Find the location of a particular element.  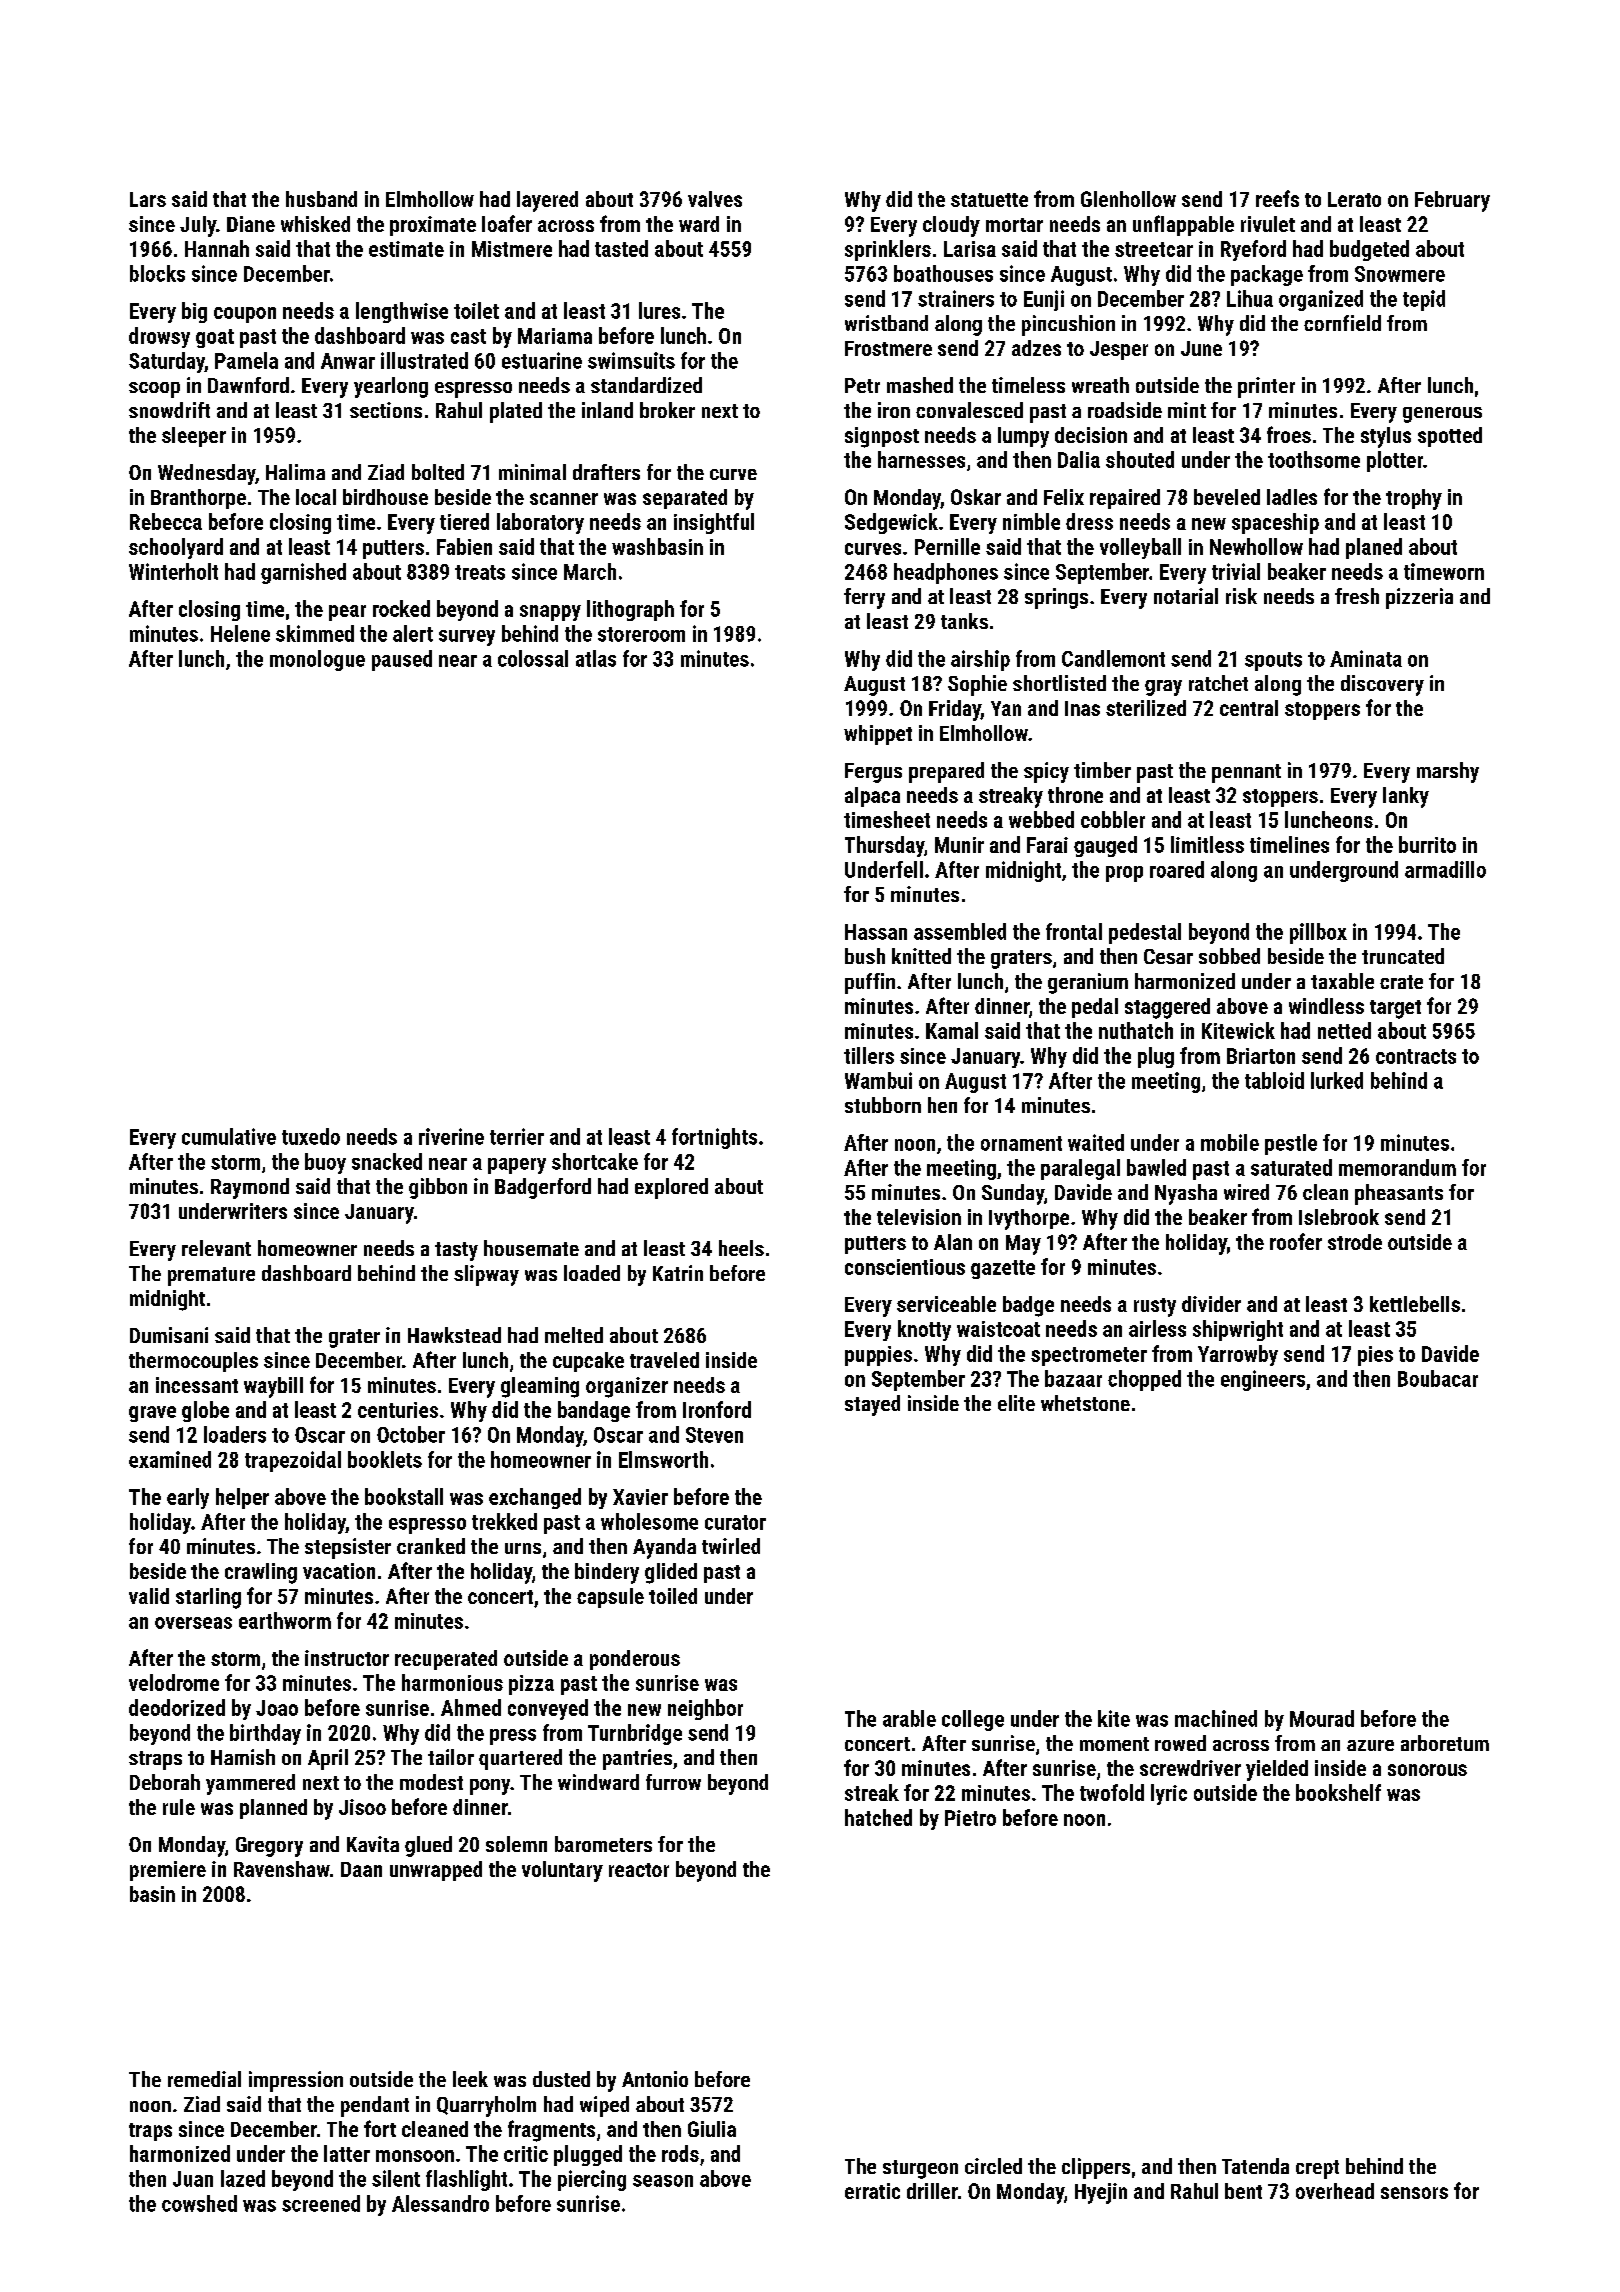

valves is located at coordinates (715, 199).
